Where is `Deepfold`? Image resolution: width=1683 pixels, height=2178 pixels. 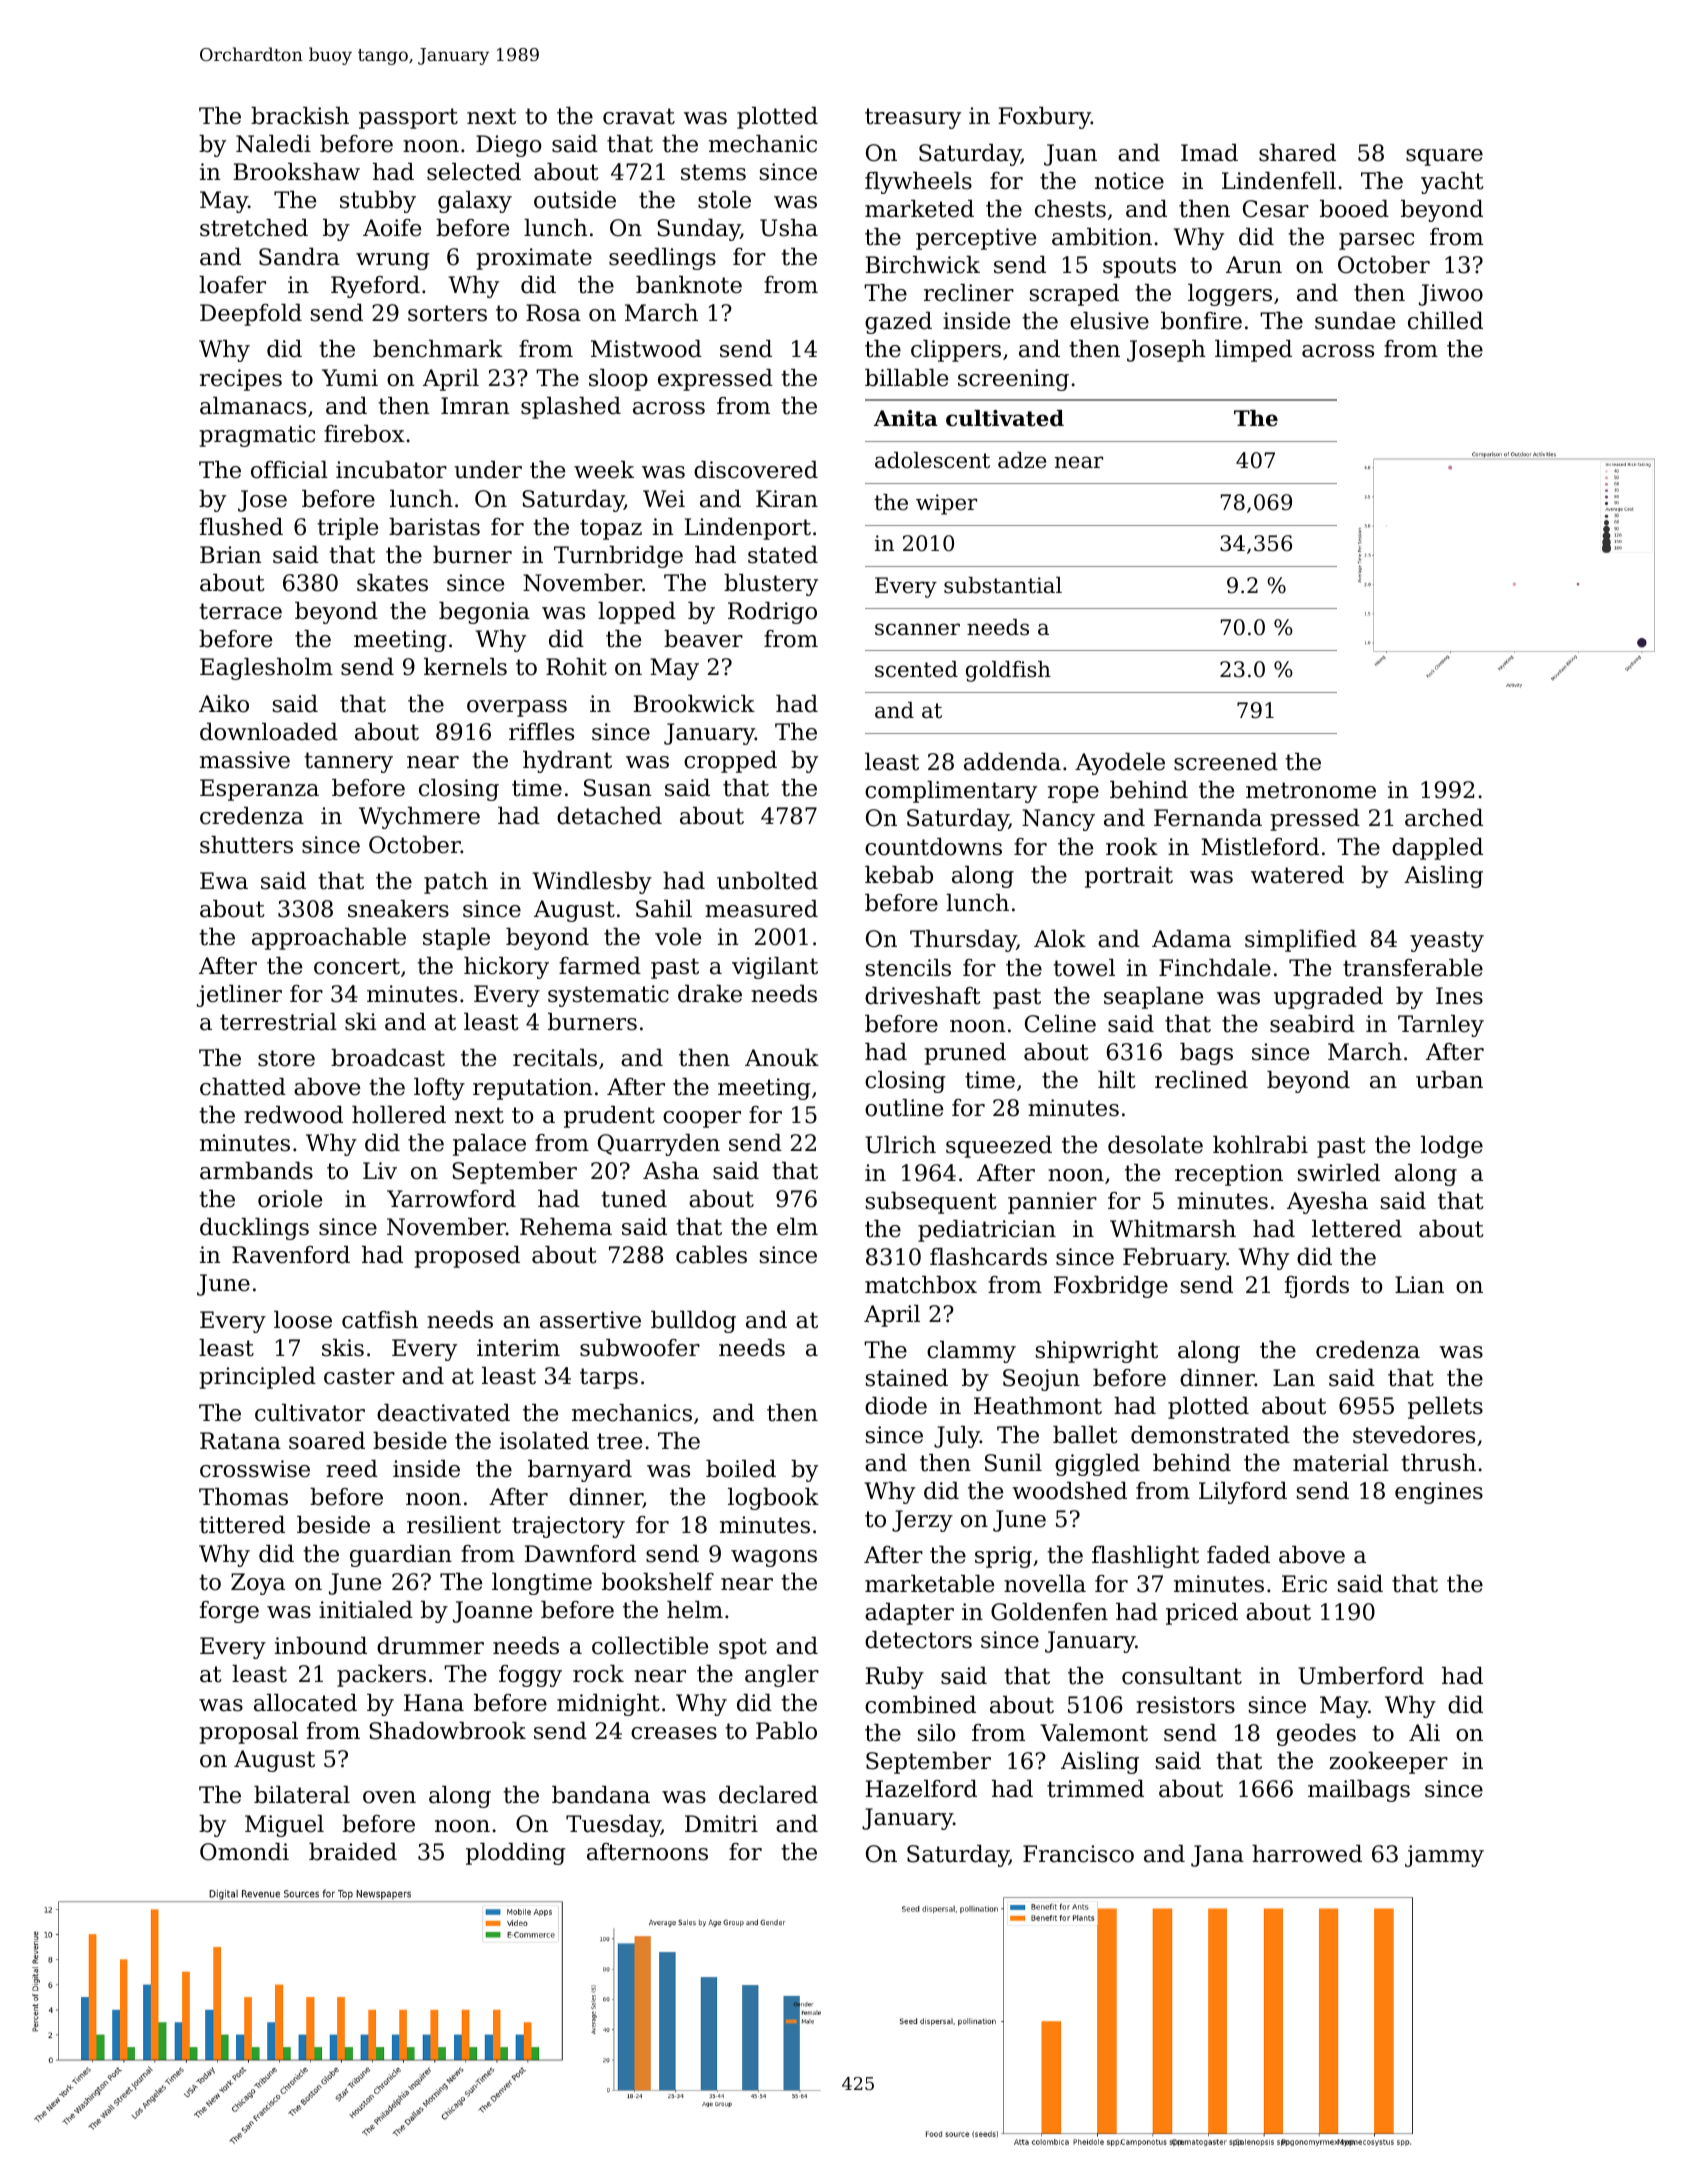
Deepfold is located at coordinates (251, 315).
